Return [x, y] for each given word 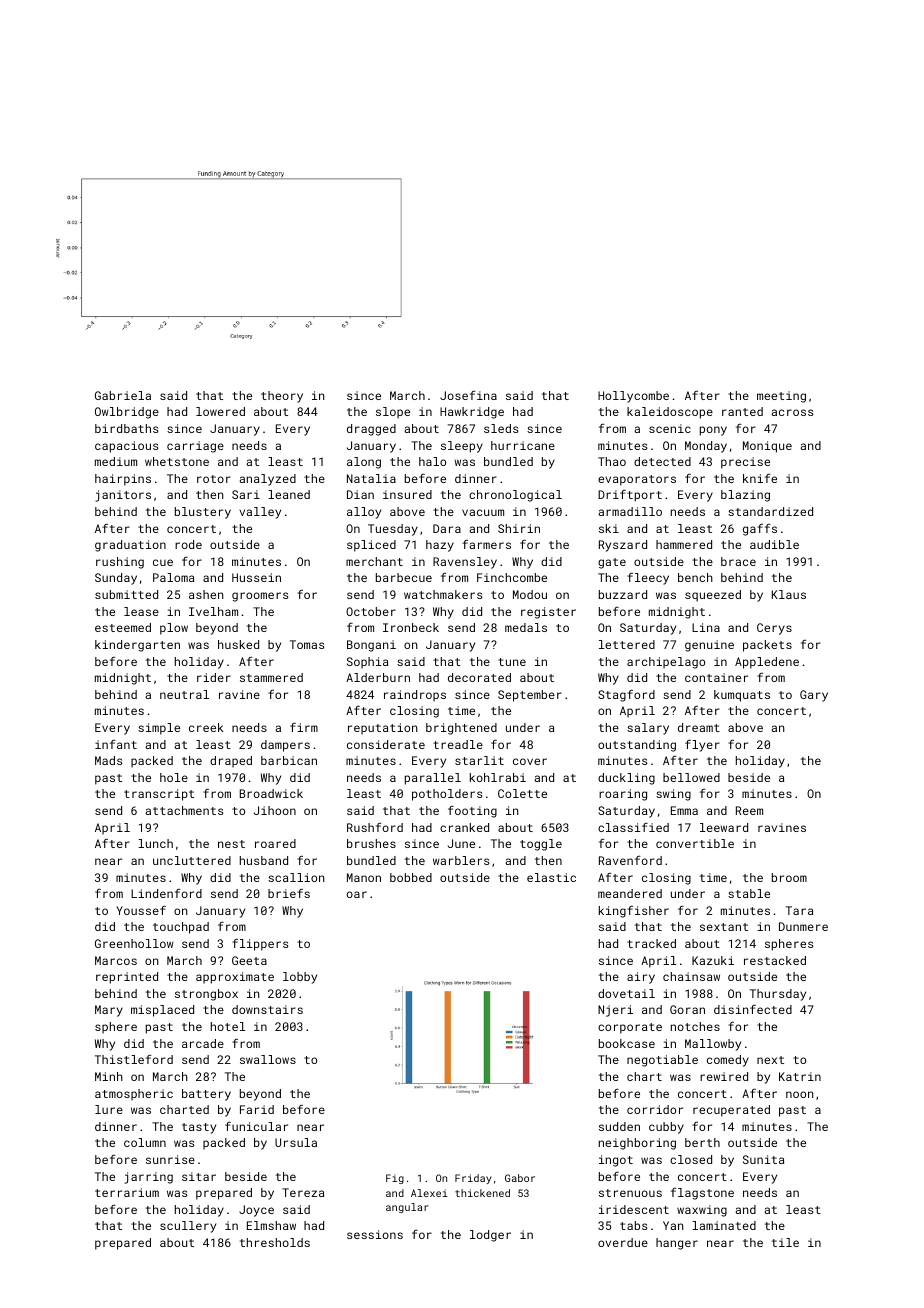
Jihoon [275, 810]
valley [260, 513]
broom [789, 877]
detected [662, 461]
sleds [501, 428]
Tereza [303, 1192]
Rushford [375, 827]
